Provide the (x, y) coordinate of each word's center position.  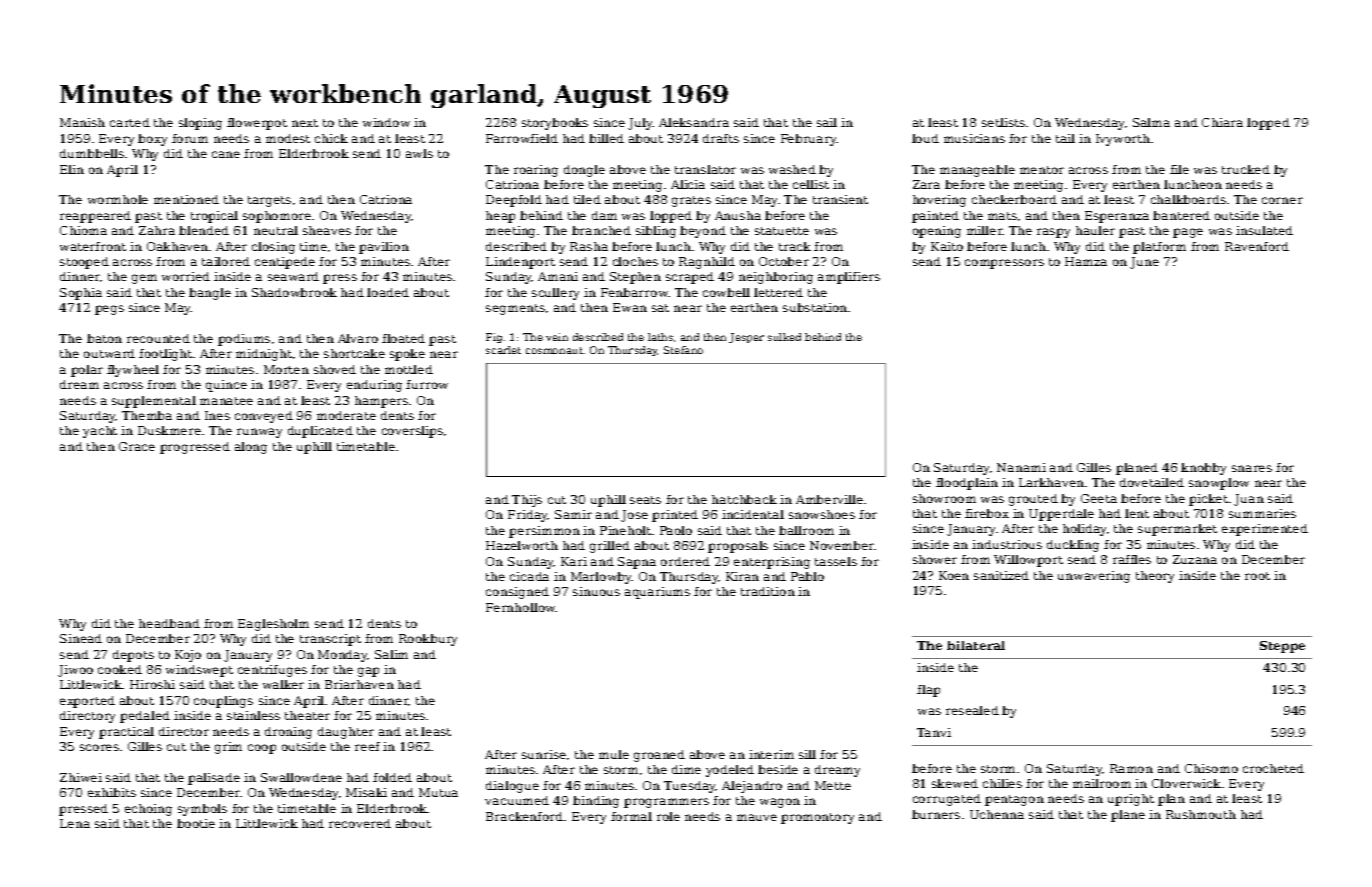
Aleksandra (694, 122)
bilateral (976, 645)
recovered (360, 823)
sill (807, 754)
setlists (1003, 122)
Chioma (83, 230)
